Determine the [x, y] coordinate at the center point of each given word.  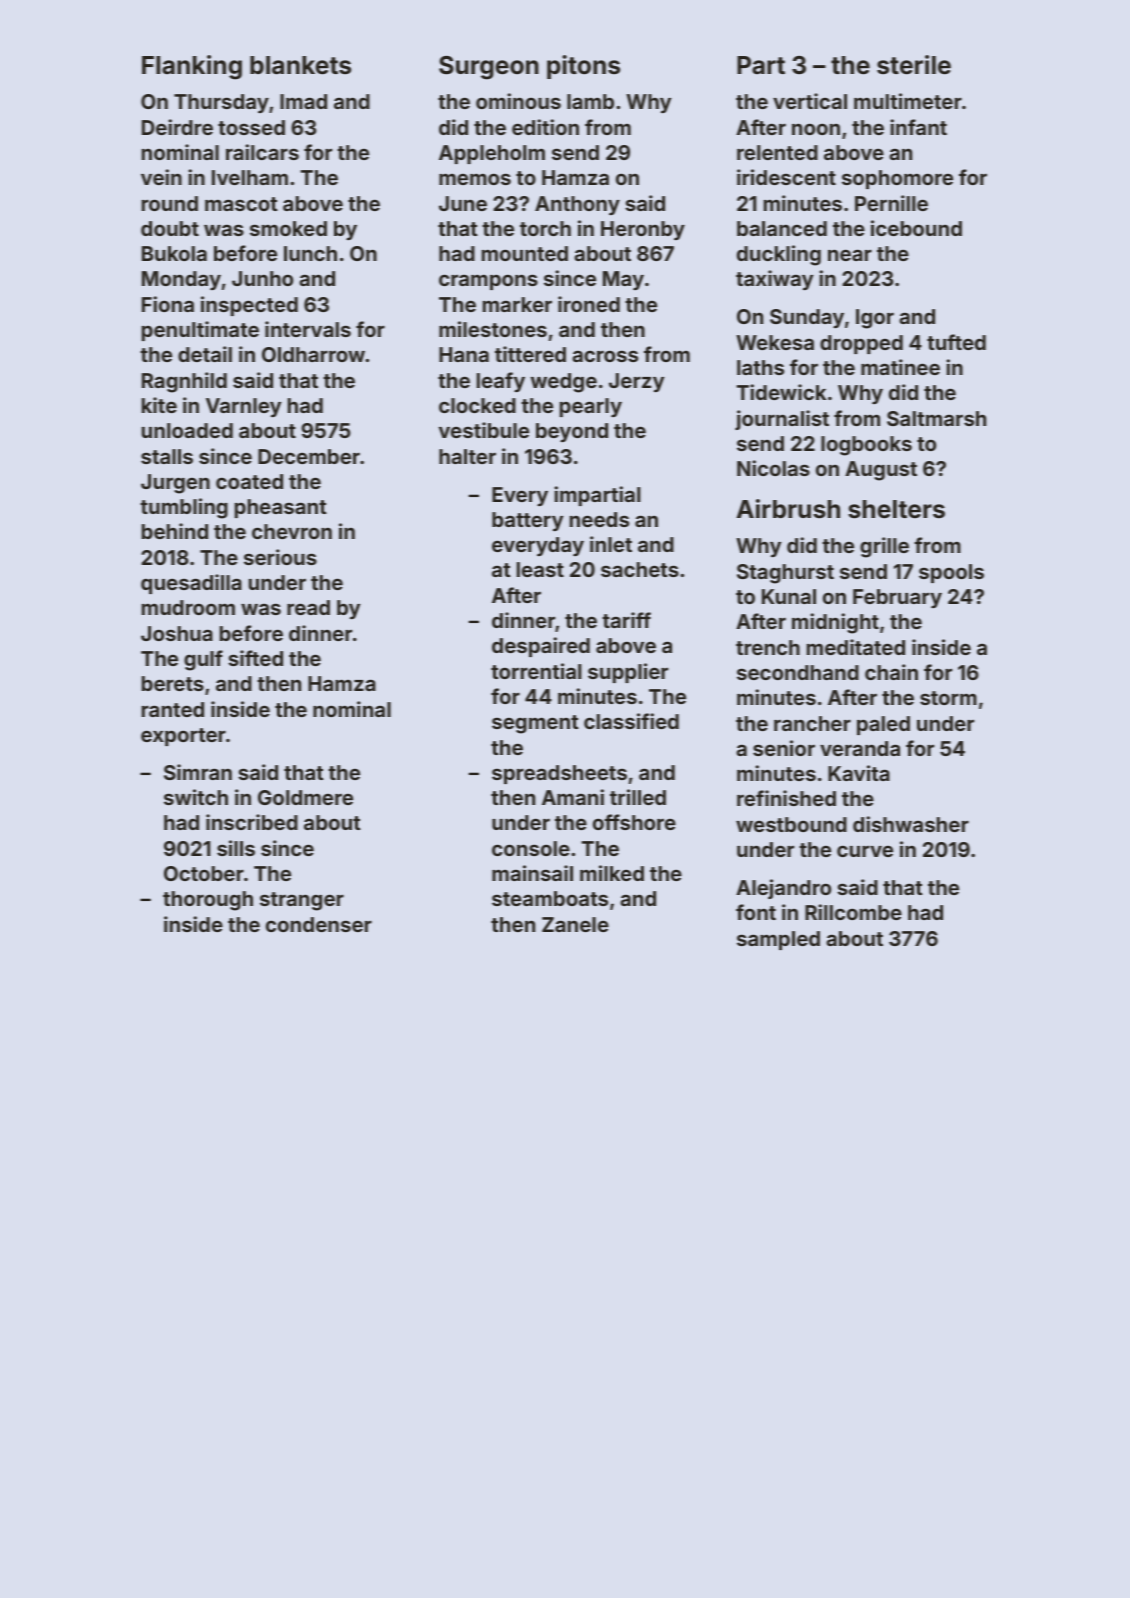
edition [545, 127]
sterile [914, 65]
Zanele [575, 924]
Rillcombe [853, 912]
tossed [251, 127]
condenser [319, 924]
